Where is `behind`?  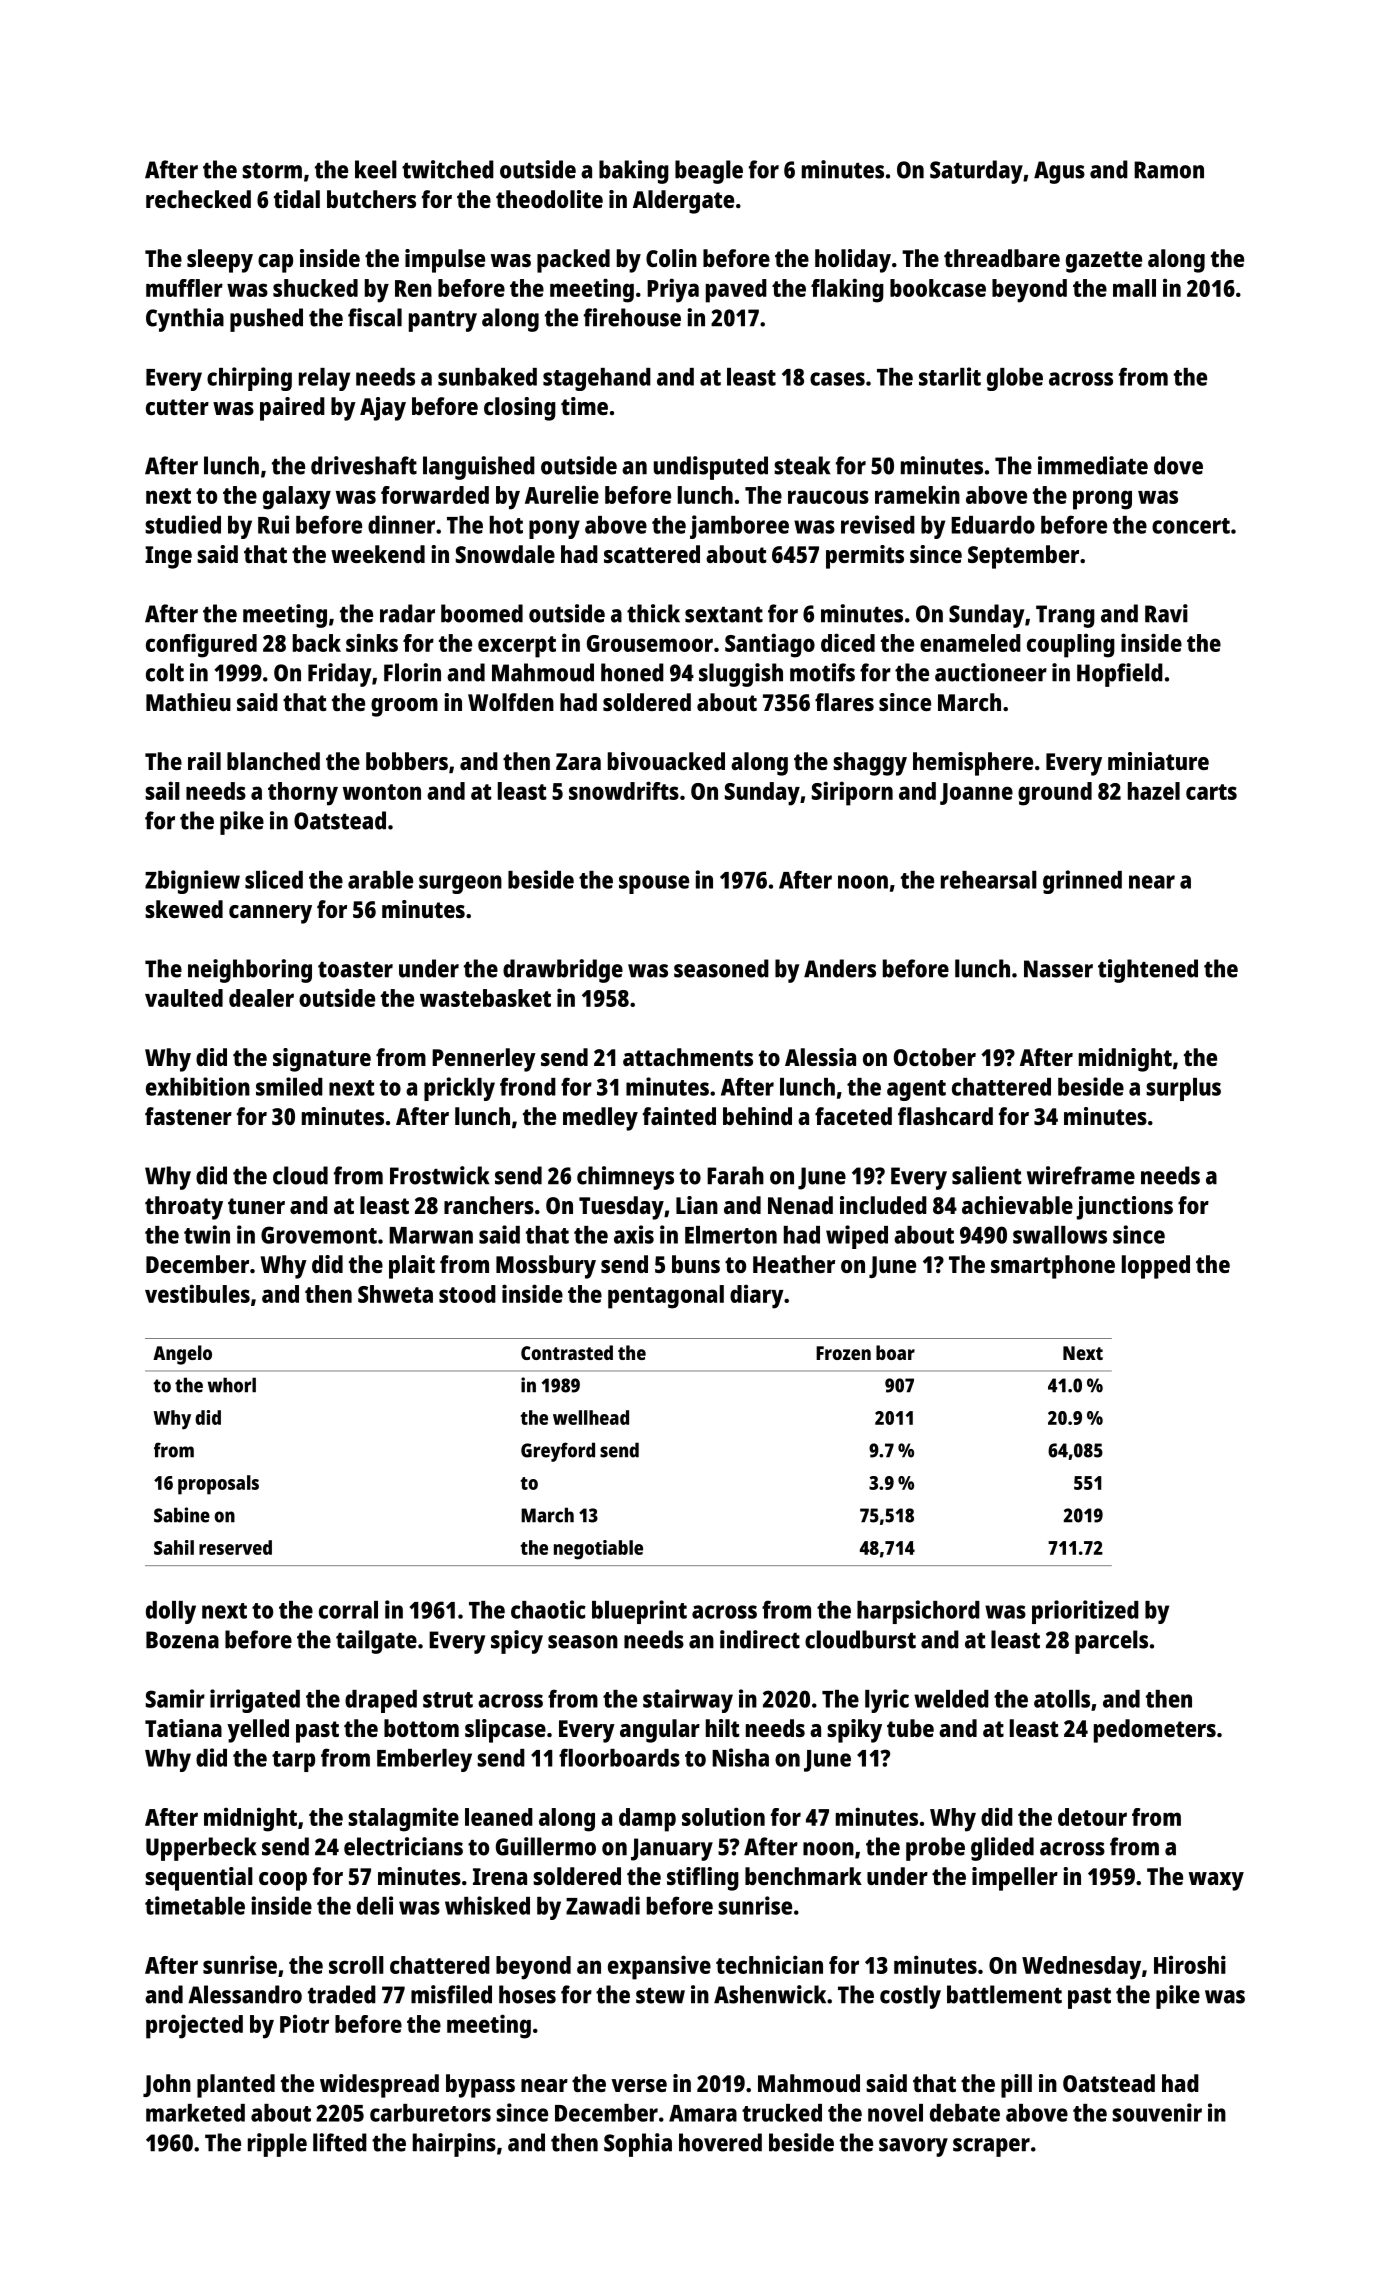
behind is located at coordinates (757, 1116).
